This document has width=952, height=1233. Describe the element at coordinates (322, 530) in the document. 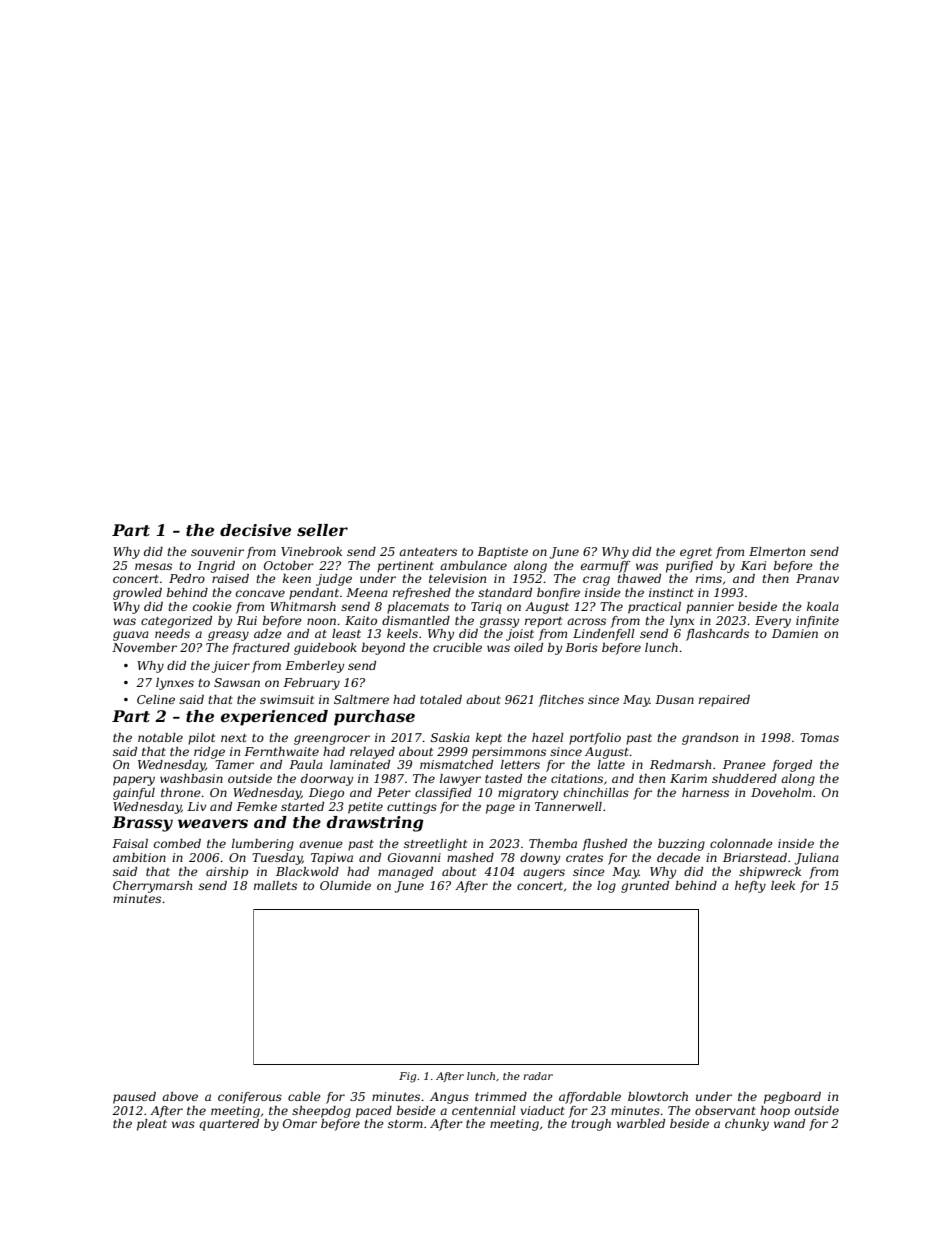

I see `seller` at that location.
